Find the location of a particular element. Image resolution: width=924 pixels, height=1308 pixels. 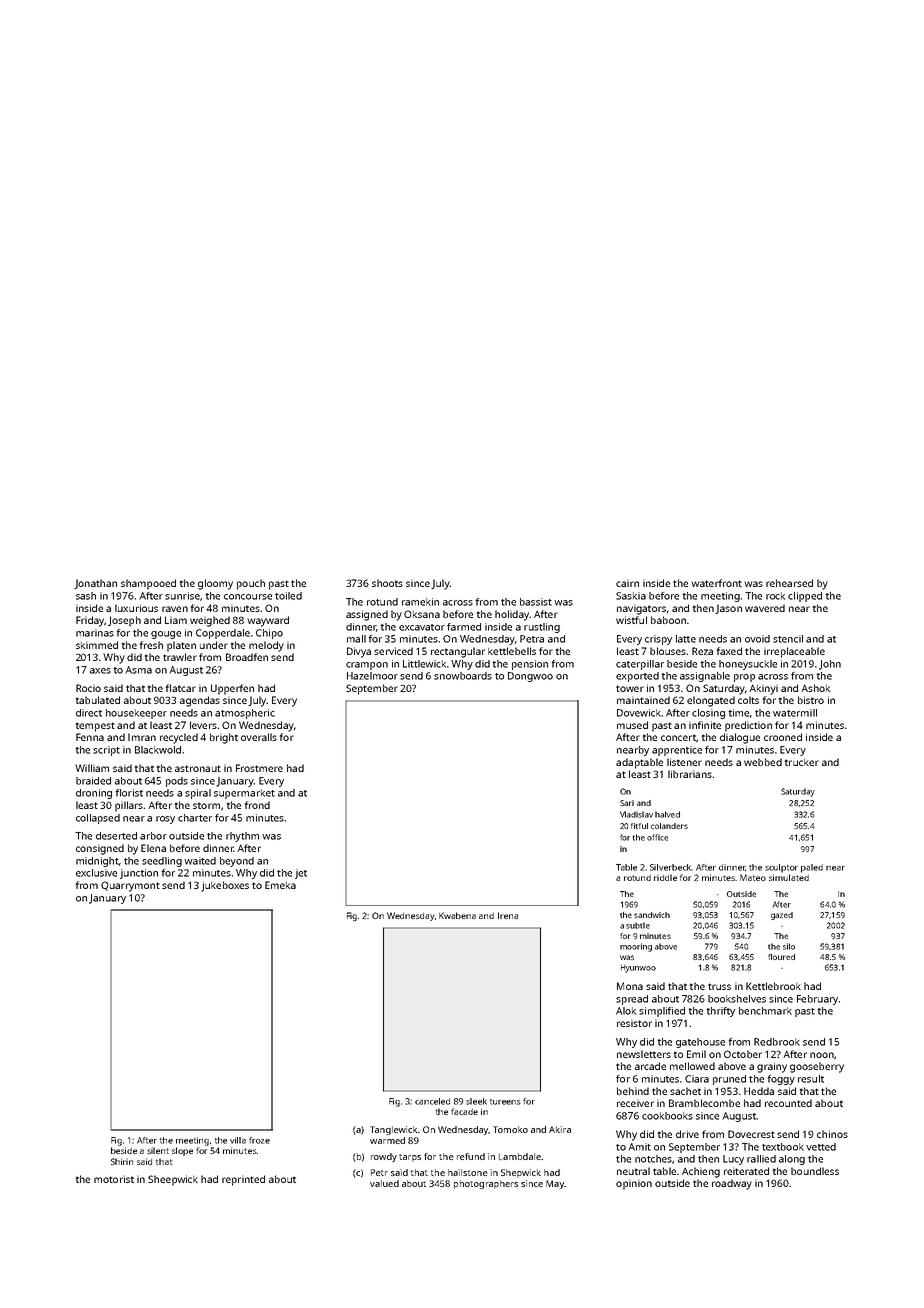

Frostmere is located at coordinates (259, 768).
